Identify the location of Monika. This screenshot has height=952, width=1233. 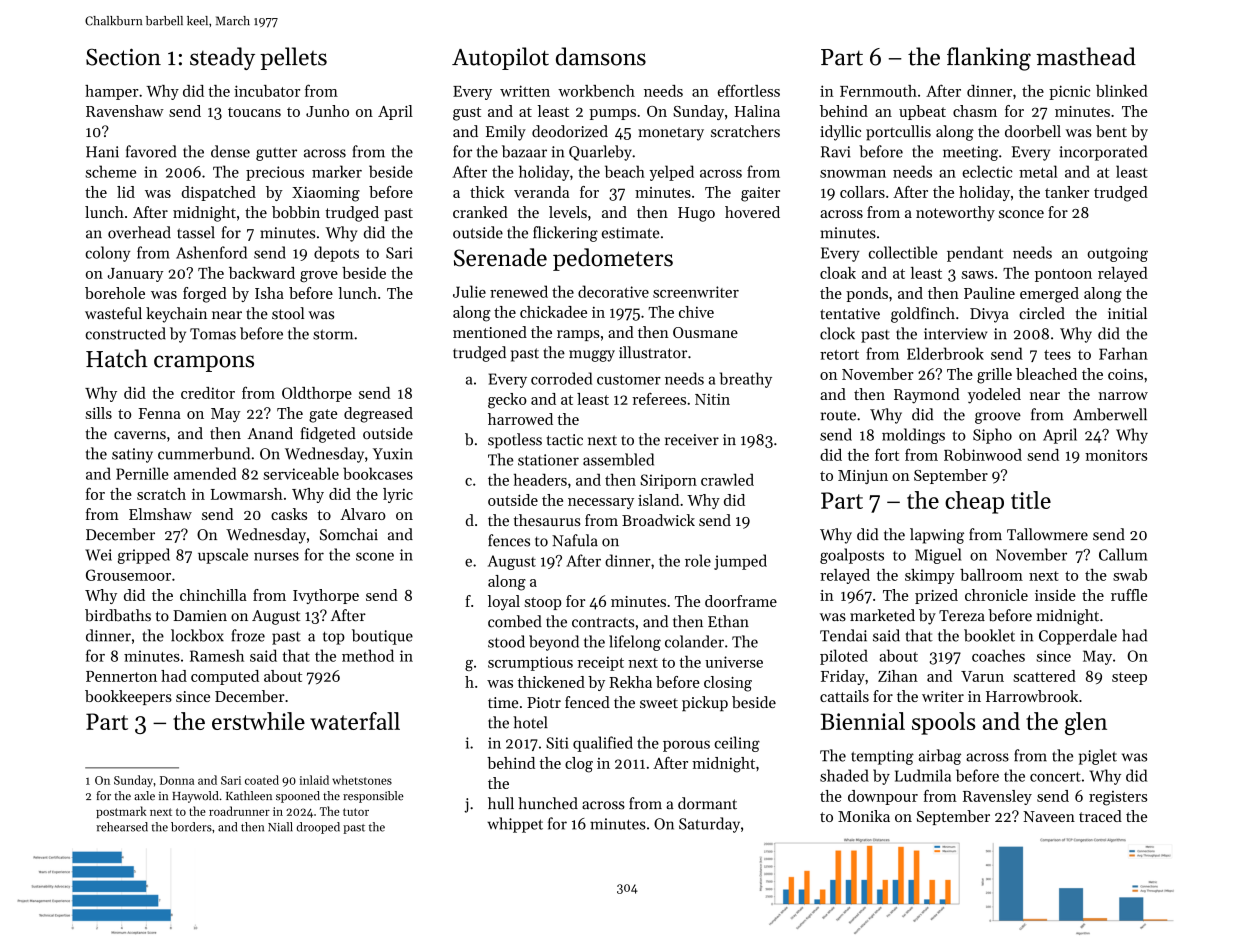
(864, 816).
